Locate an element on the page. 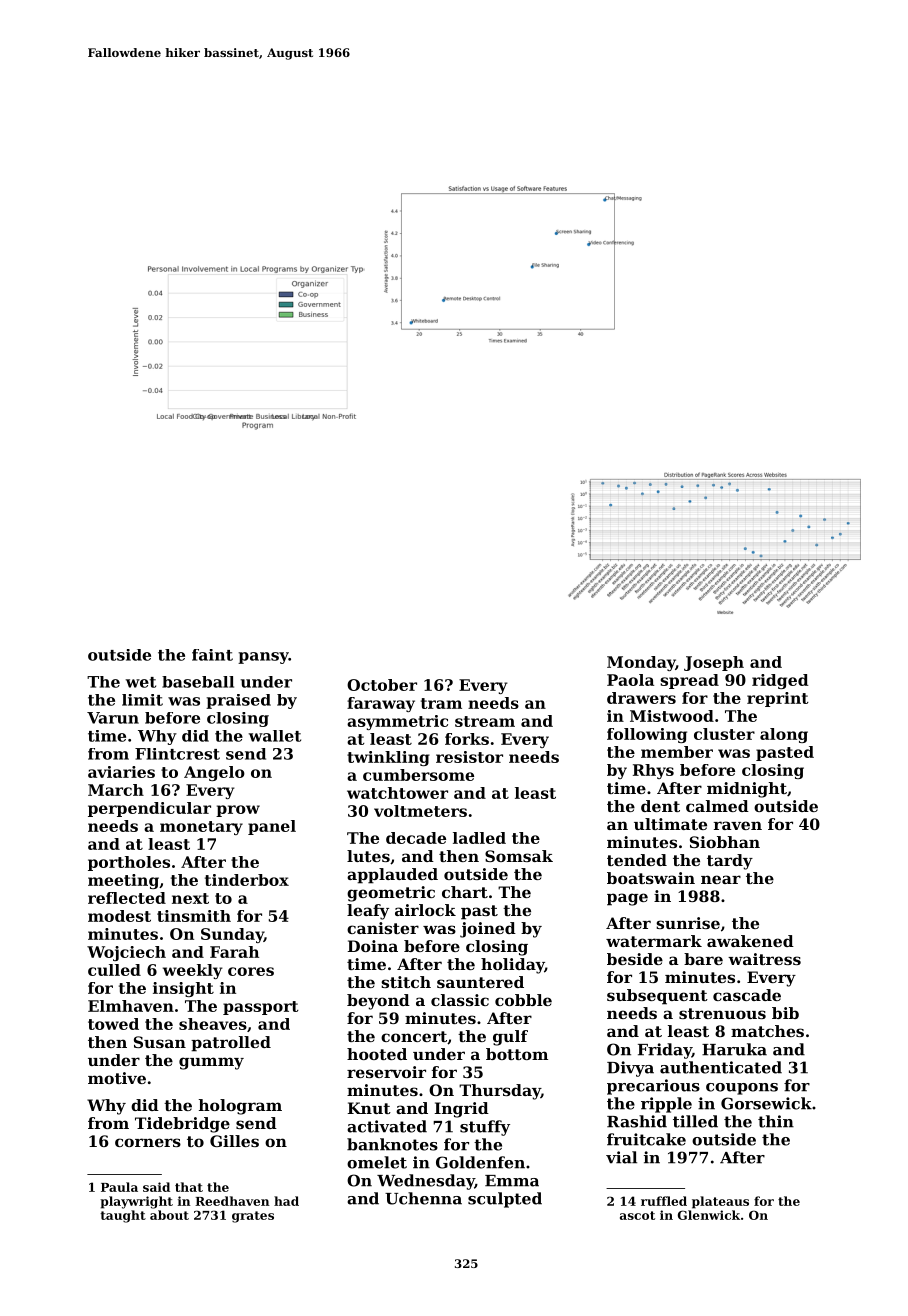 This image has height=1316, width=908. Susan is located at coordinates (160, 1042).
